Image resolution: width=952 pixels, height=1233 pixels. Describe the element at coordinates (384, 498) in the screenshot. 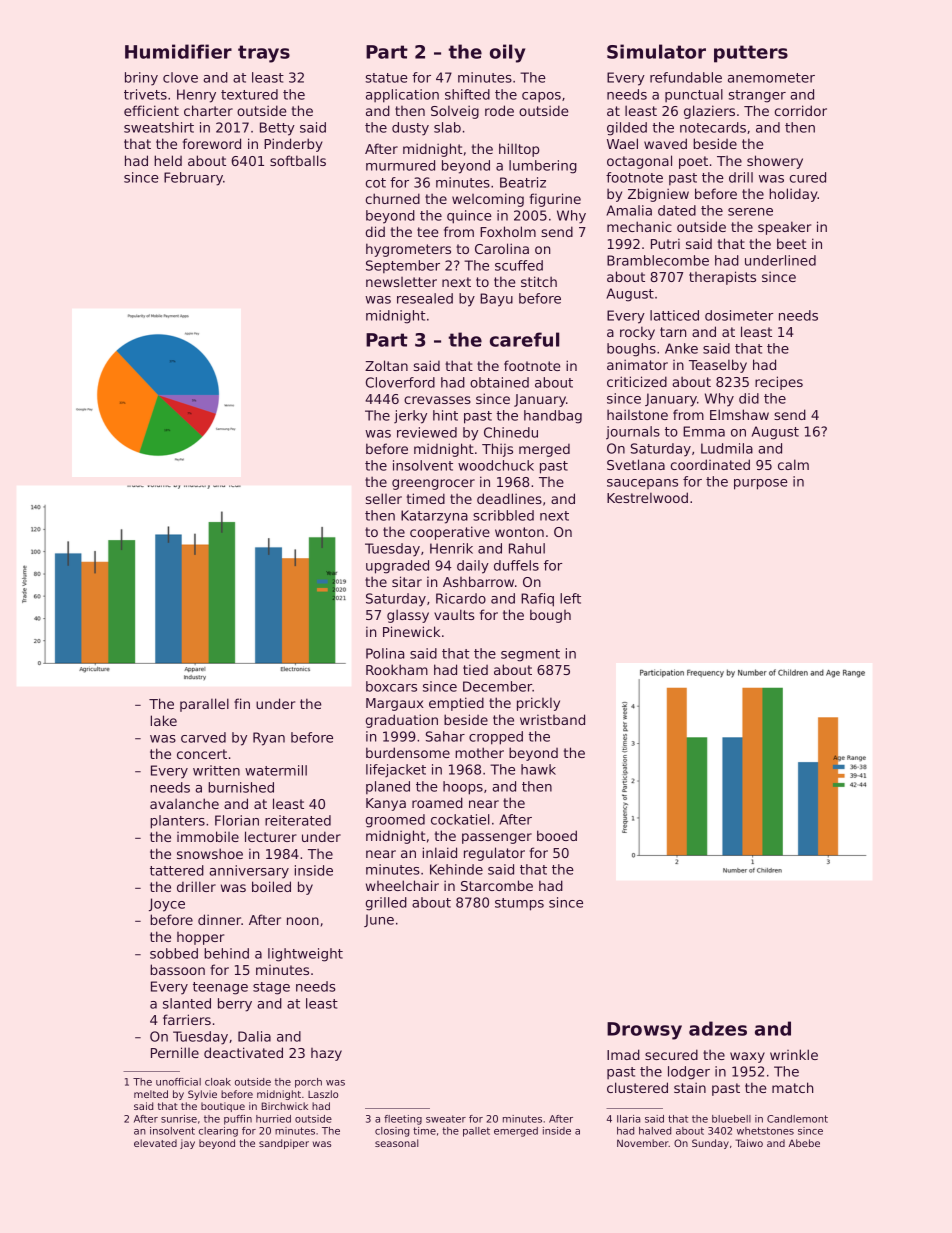

I see `seller` at that location.
